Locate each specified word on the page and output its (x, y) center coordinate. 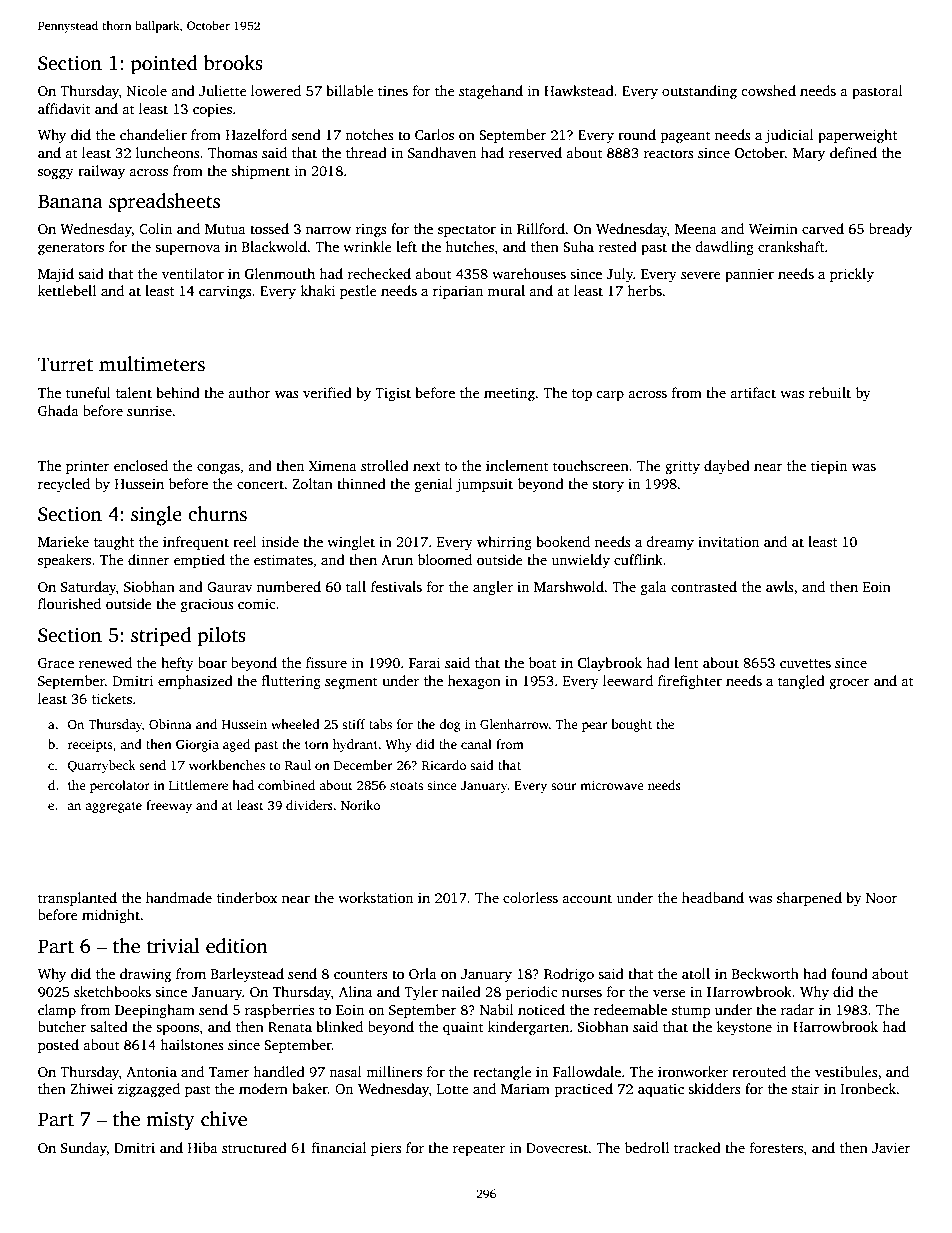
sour (563, 786)
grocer (849, 684)
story (608, 486)
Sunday (84, 1149)
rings (371, 231)
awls (780, 586)
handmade (179, 897)
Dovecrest (557, 1148)
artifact (753, 392)
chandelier (153, 134)
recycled (64, 485)
